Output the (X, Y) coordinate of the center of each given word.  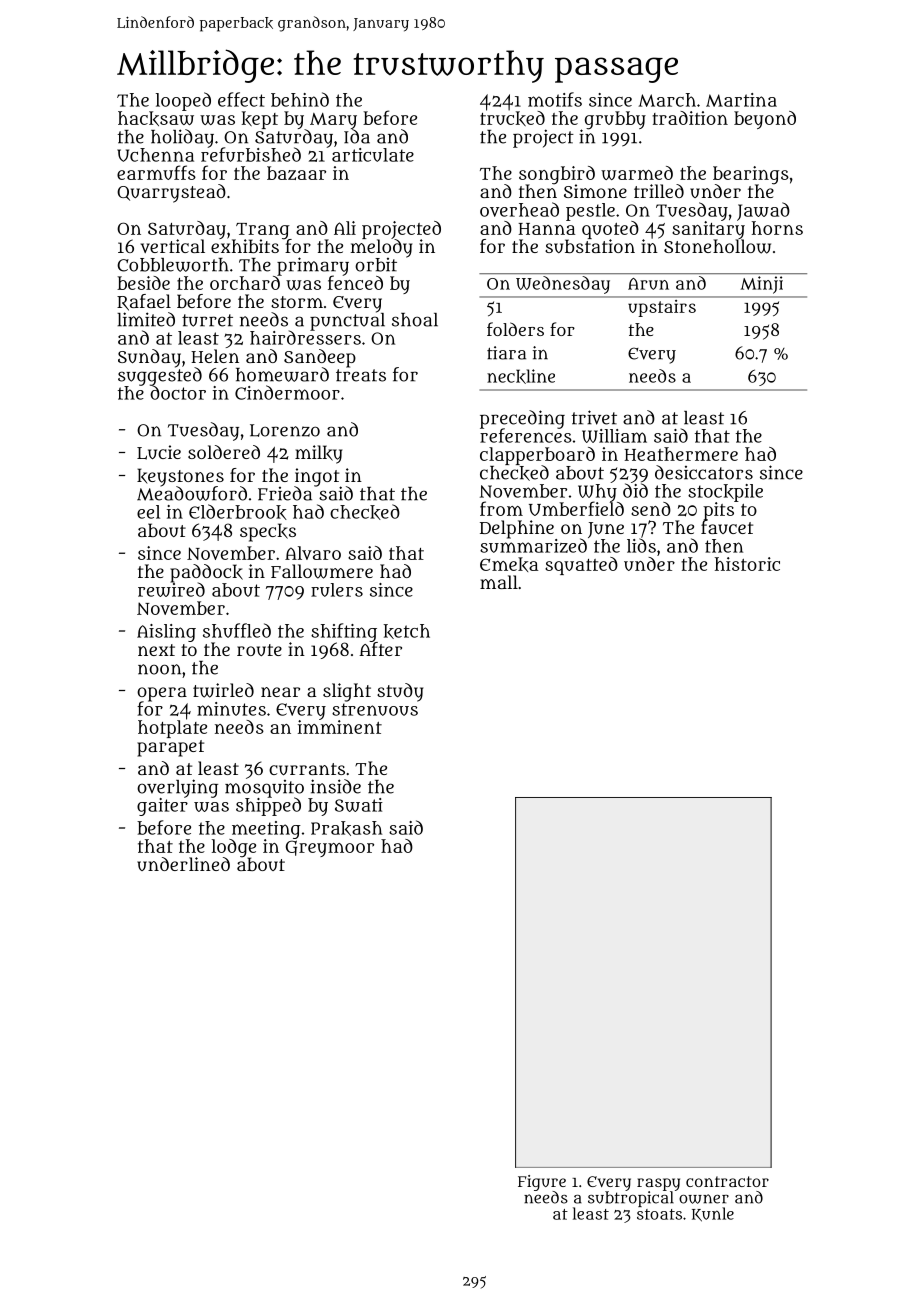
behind (300, 99)
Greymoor (330, 848)
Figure (542, 1183)
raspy (658, 1184)
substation (590, 246)
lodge (234, 848)
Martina (741, 100)
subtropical (631, 1199)
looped (183, 101)
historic (747, 564)
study (400, 692)
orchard (245, 283)
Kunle (713, 1214)
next (156, 650)
